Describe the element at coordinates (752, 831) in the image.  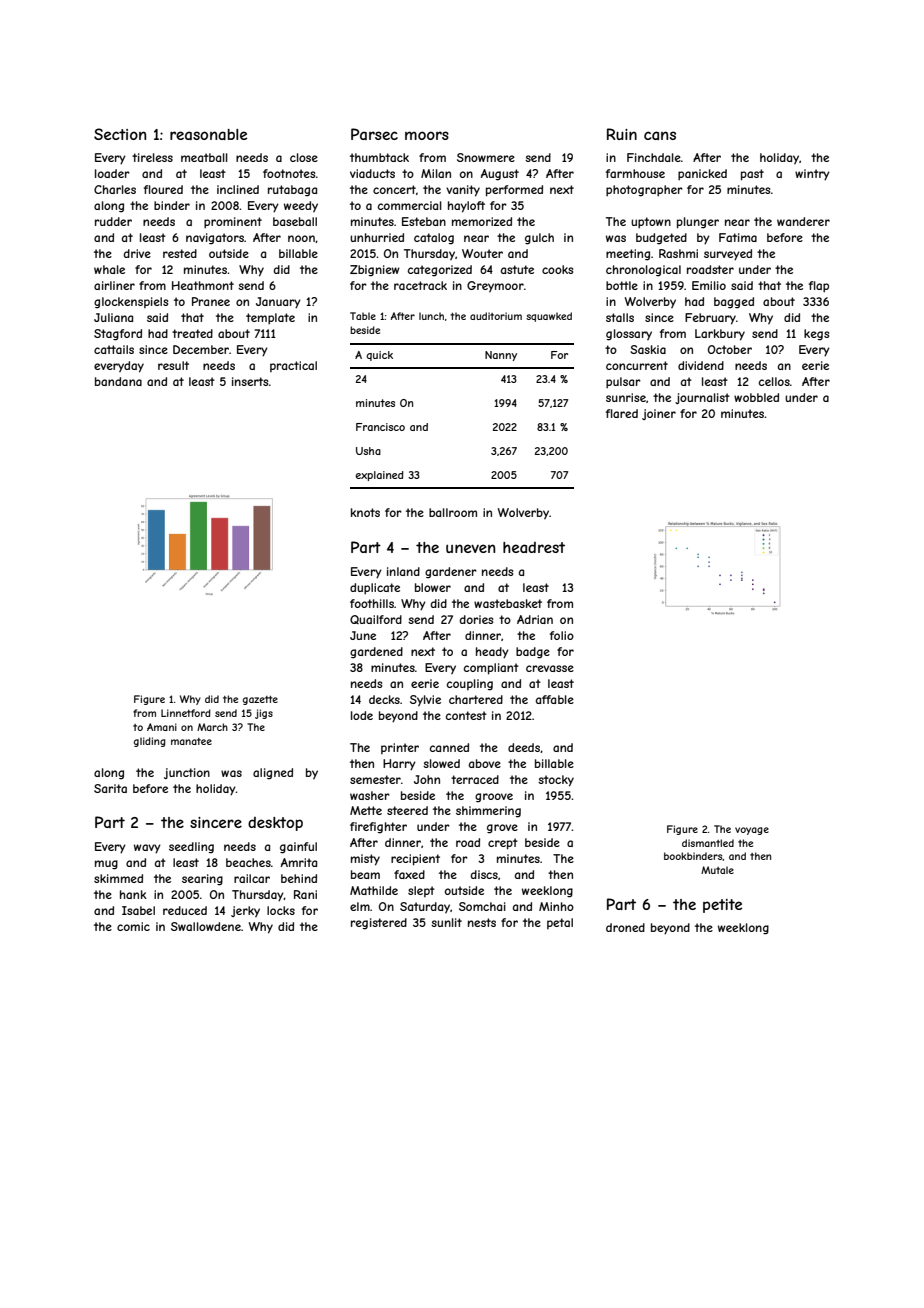
I see `voyage` at that location.
